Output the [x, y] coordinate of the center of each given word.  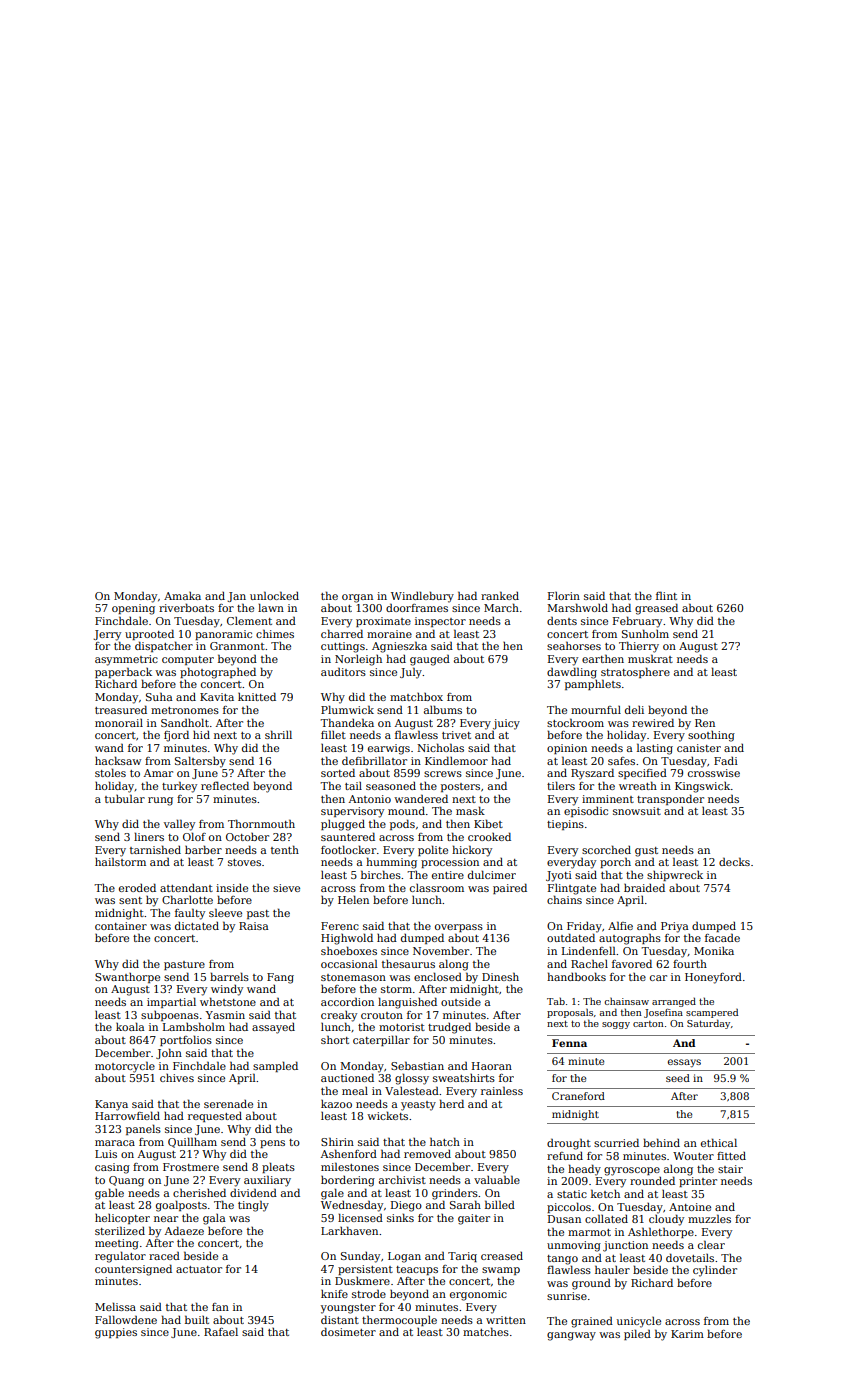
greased [656, 609]
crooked [489, 836]
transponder [670, 799]
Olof [194, 836]
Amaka [182, 596]
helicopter [122, 1219]
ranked [500, 595]
